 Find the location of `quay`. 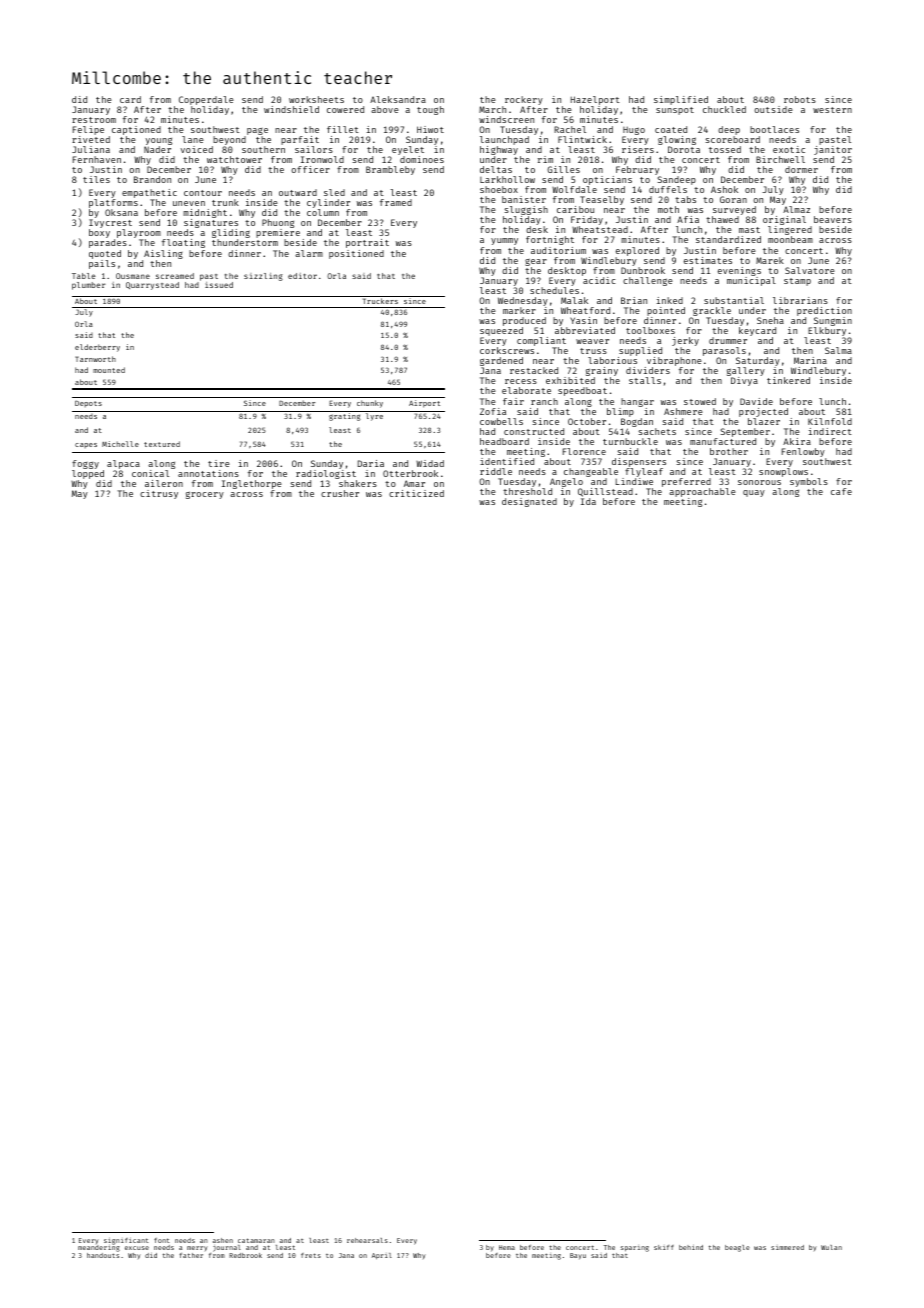

quay is located at coordinates (754, 493).
